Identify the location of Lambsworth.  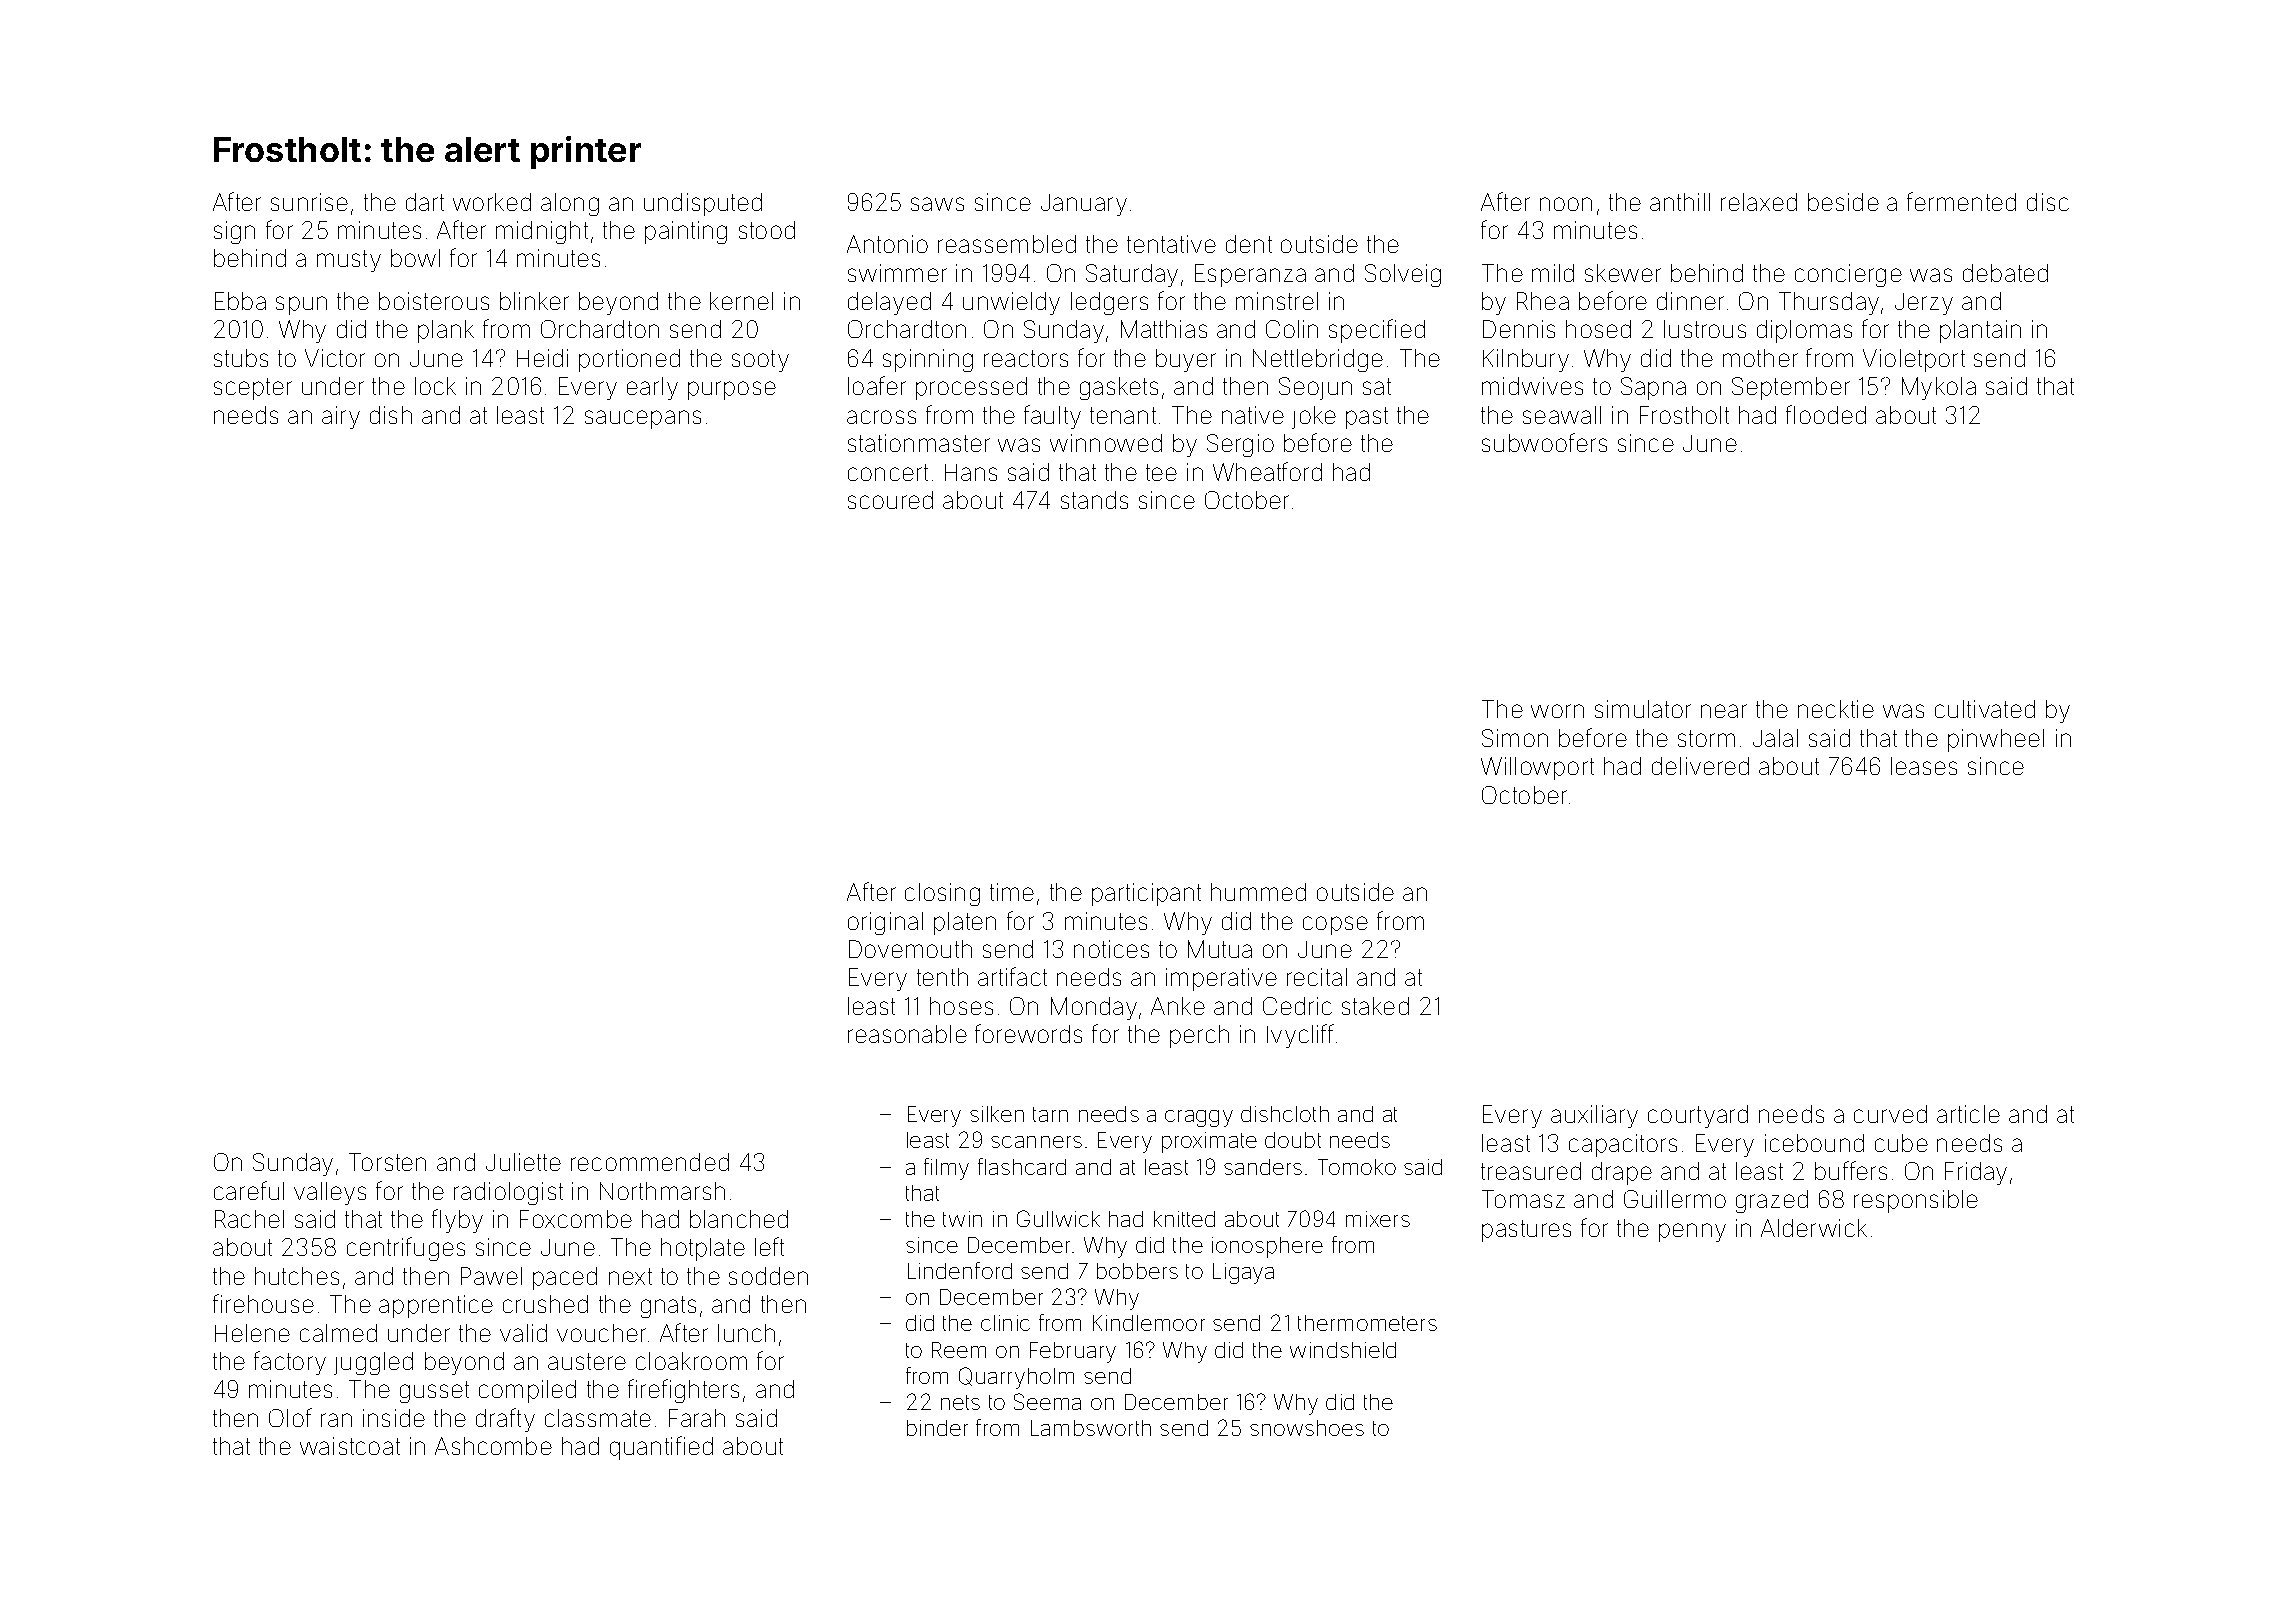
(1091, 1428).
